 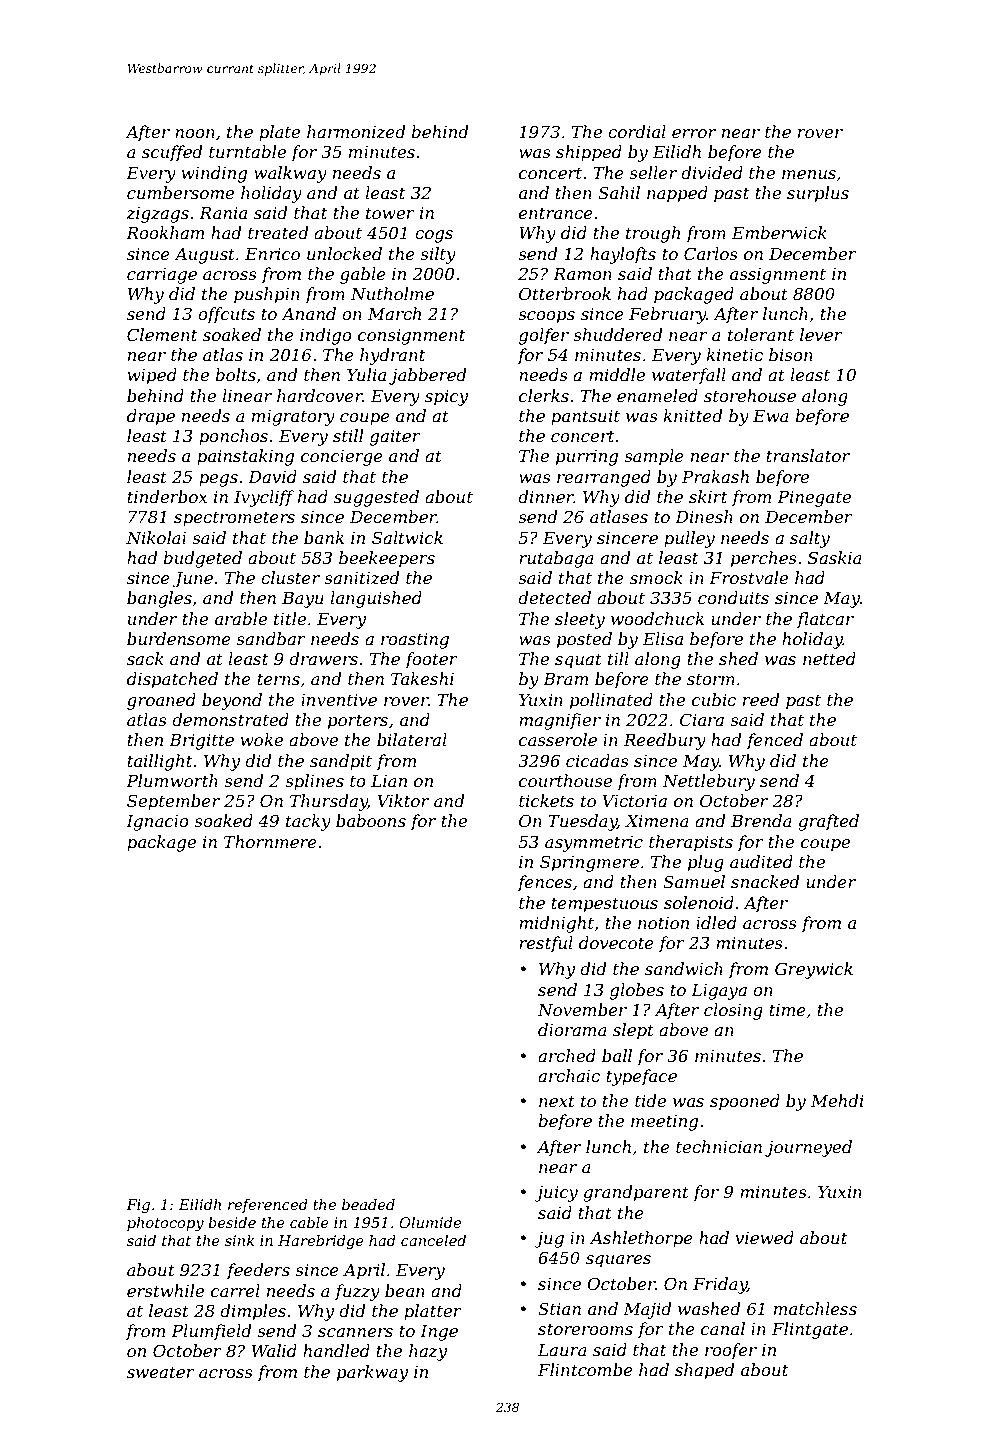 I want to click on referenced, so click(x=268, y=1206).
